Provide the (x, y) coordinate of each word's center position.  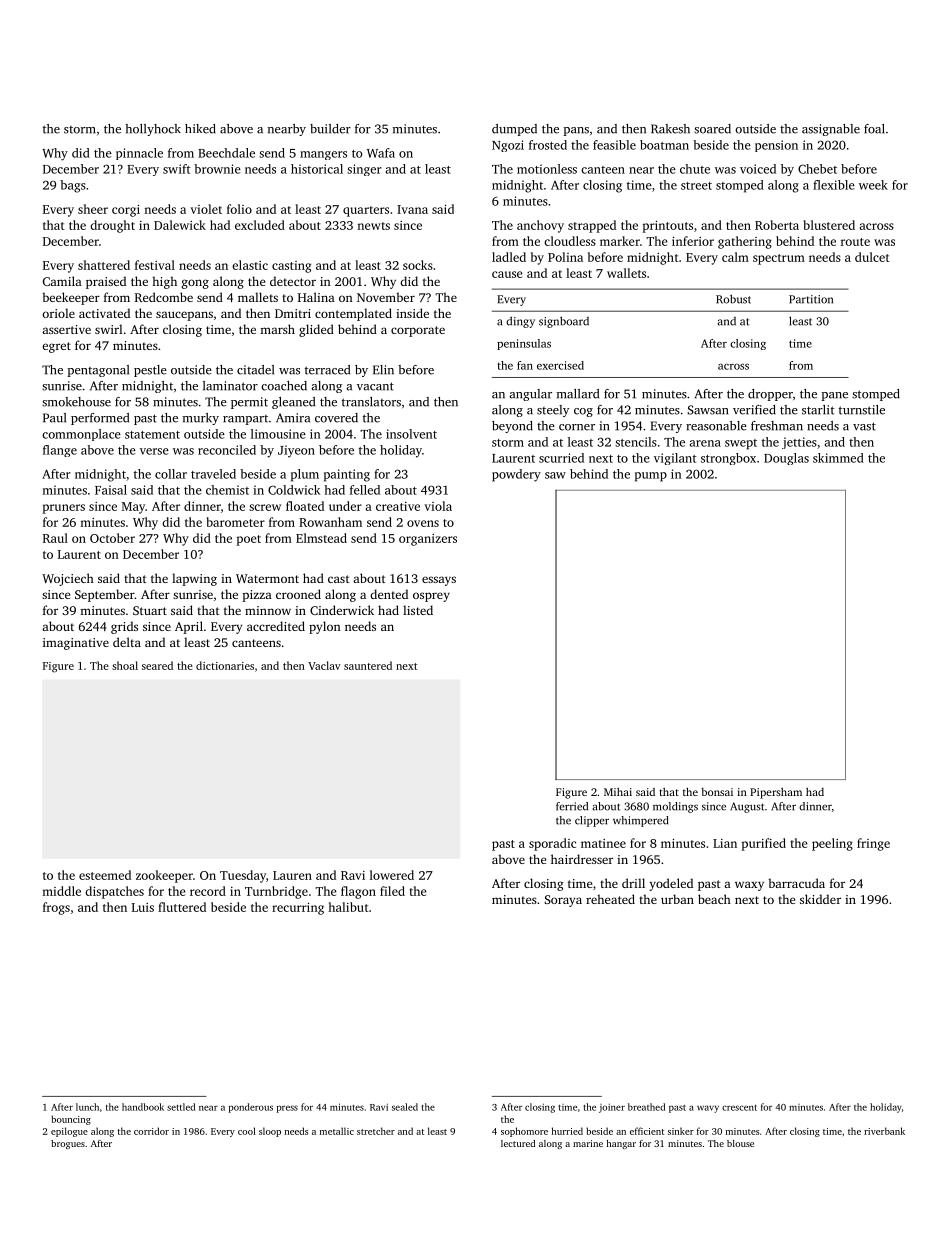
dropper (770, 395)
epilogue (69, 1132)
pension (776, 146)
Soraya (563, 901)
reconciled (227, 450)
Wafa (381, 153)
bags (73, 186)
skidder (820, 899)
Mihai (618, 792)
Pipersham (776, 793)
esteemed (105, 875)
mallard (578, 394)
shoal (125, 665)
